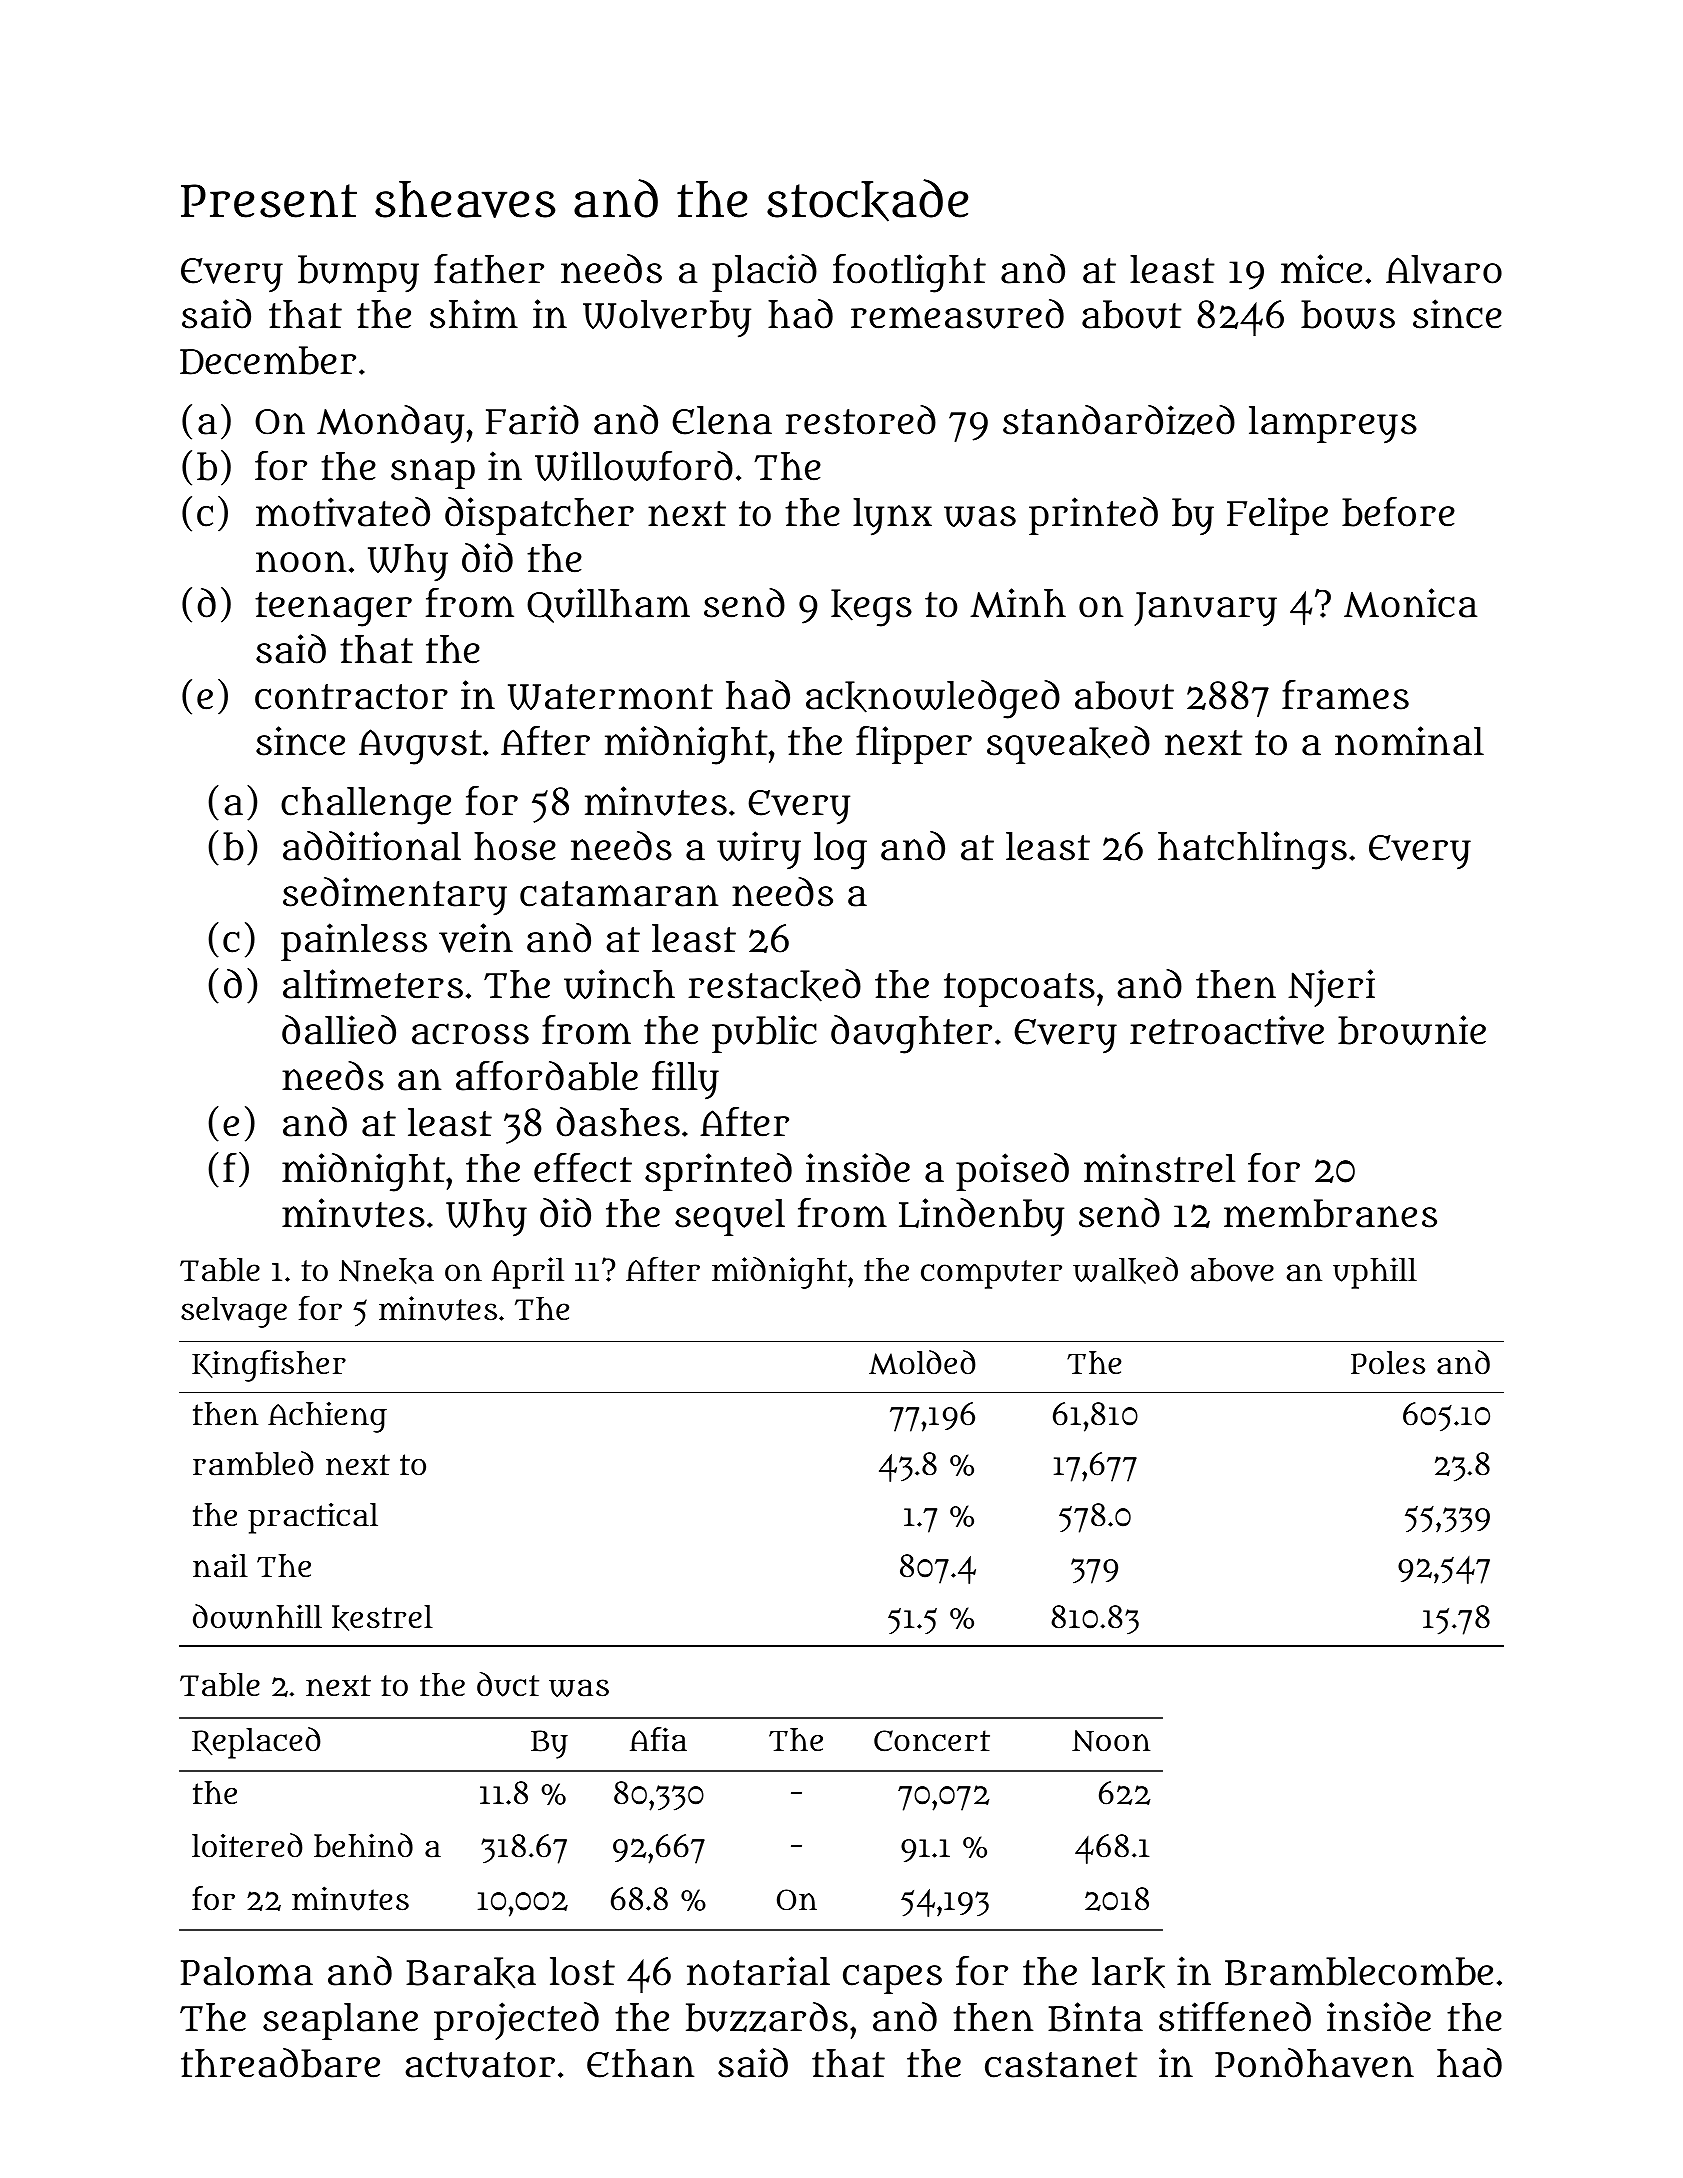 The image size is (1683, 2178). I want to click on practical, so click(313, 1518).
